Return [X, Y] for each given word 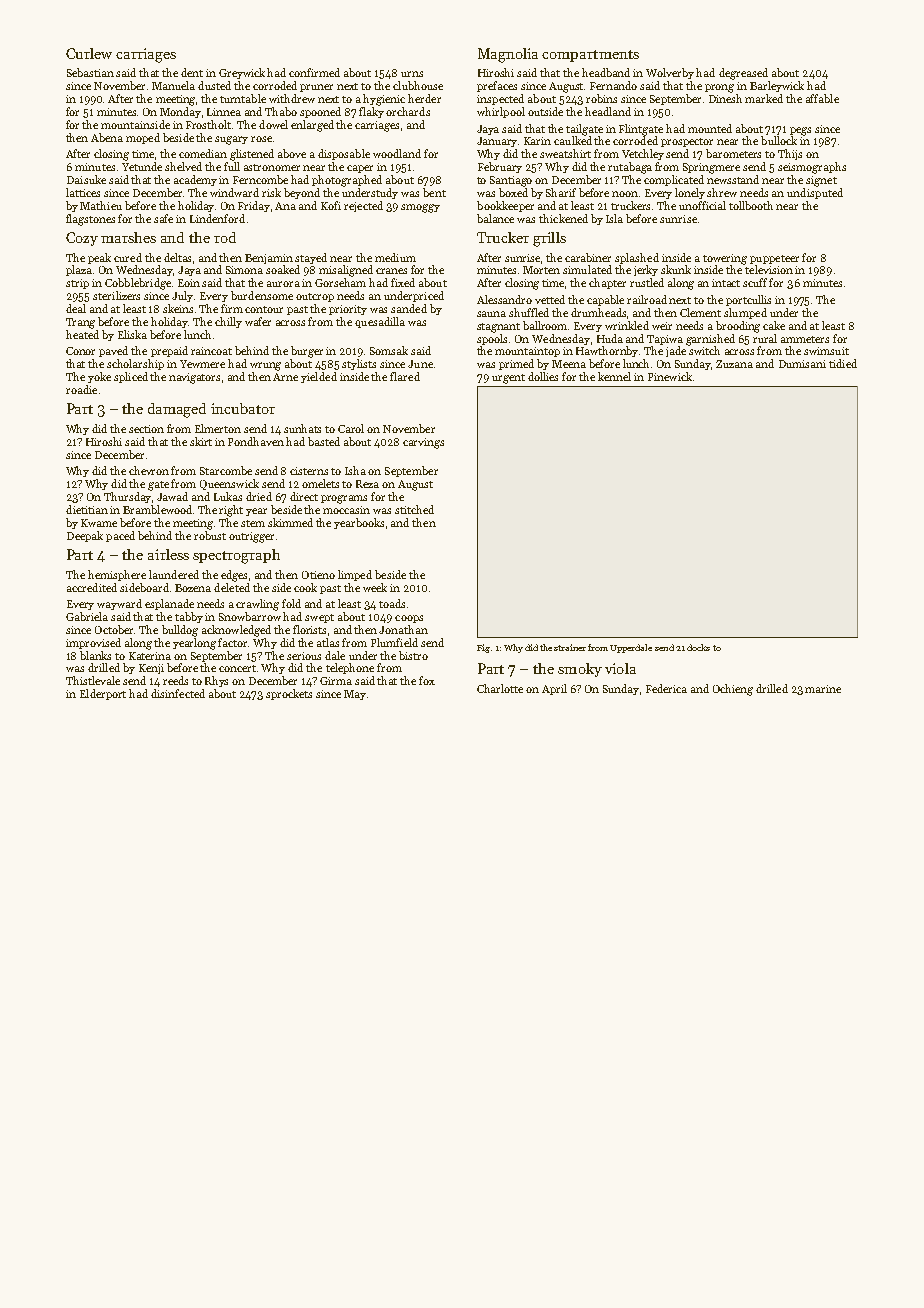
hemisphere [117, 575]
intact [726, 283]
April [554, 689]
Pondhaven [256, 441]
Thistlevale [93, 680]
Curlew [89, 53]
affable [822, 98]
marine [823, 689]
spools [492, 339]
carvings [423, 443]
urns [412, 74]
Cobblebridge [138, 284]
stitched [414, 509]
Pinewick [670, 376]
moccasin [346, 510]
